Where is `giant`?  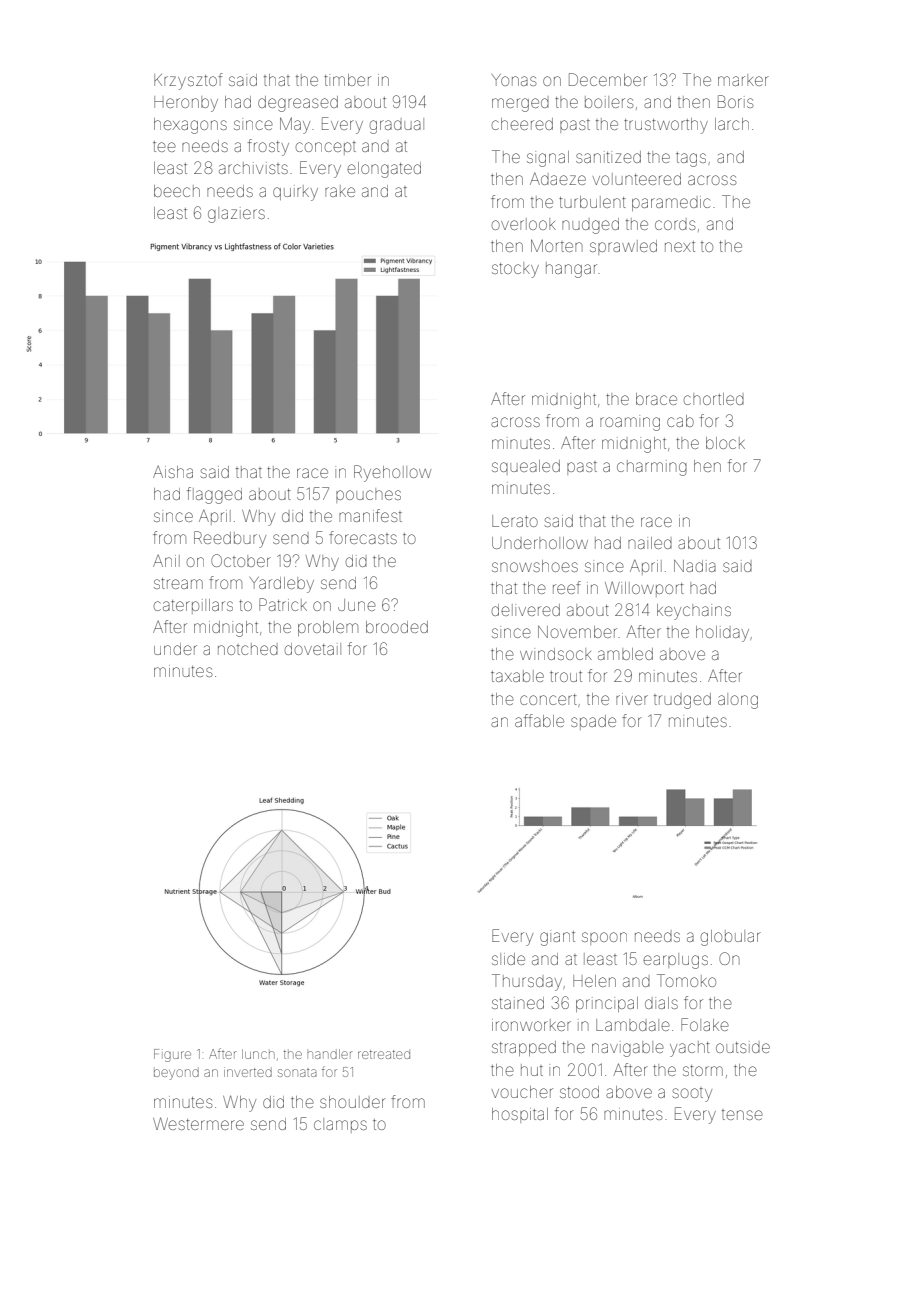 giant is located at coordinates (557, 938).
